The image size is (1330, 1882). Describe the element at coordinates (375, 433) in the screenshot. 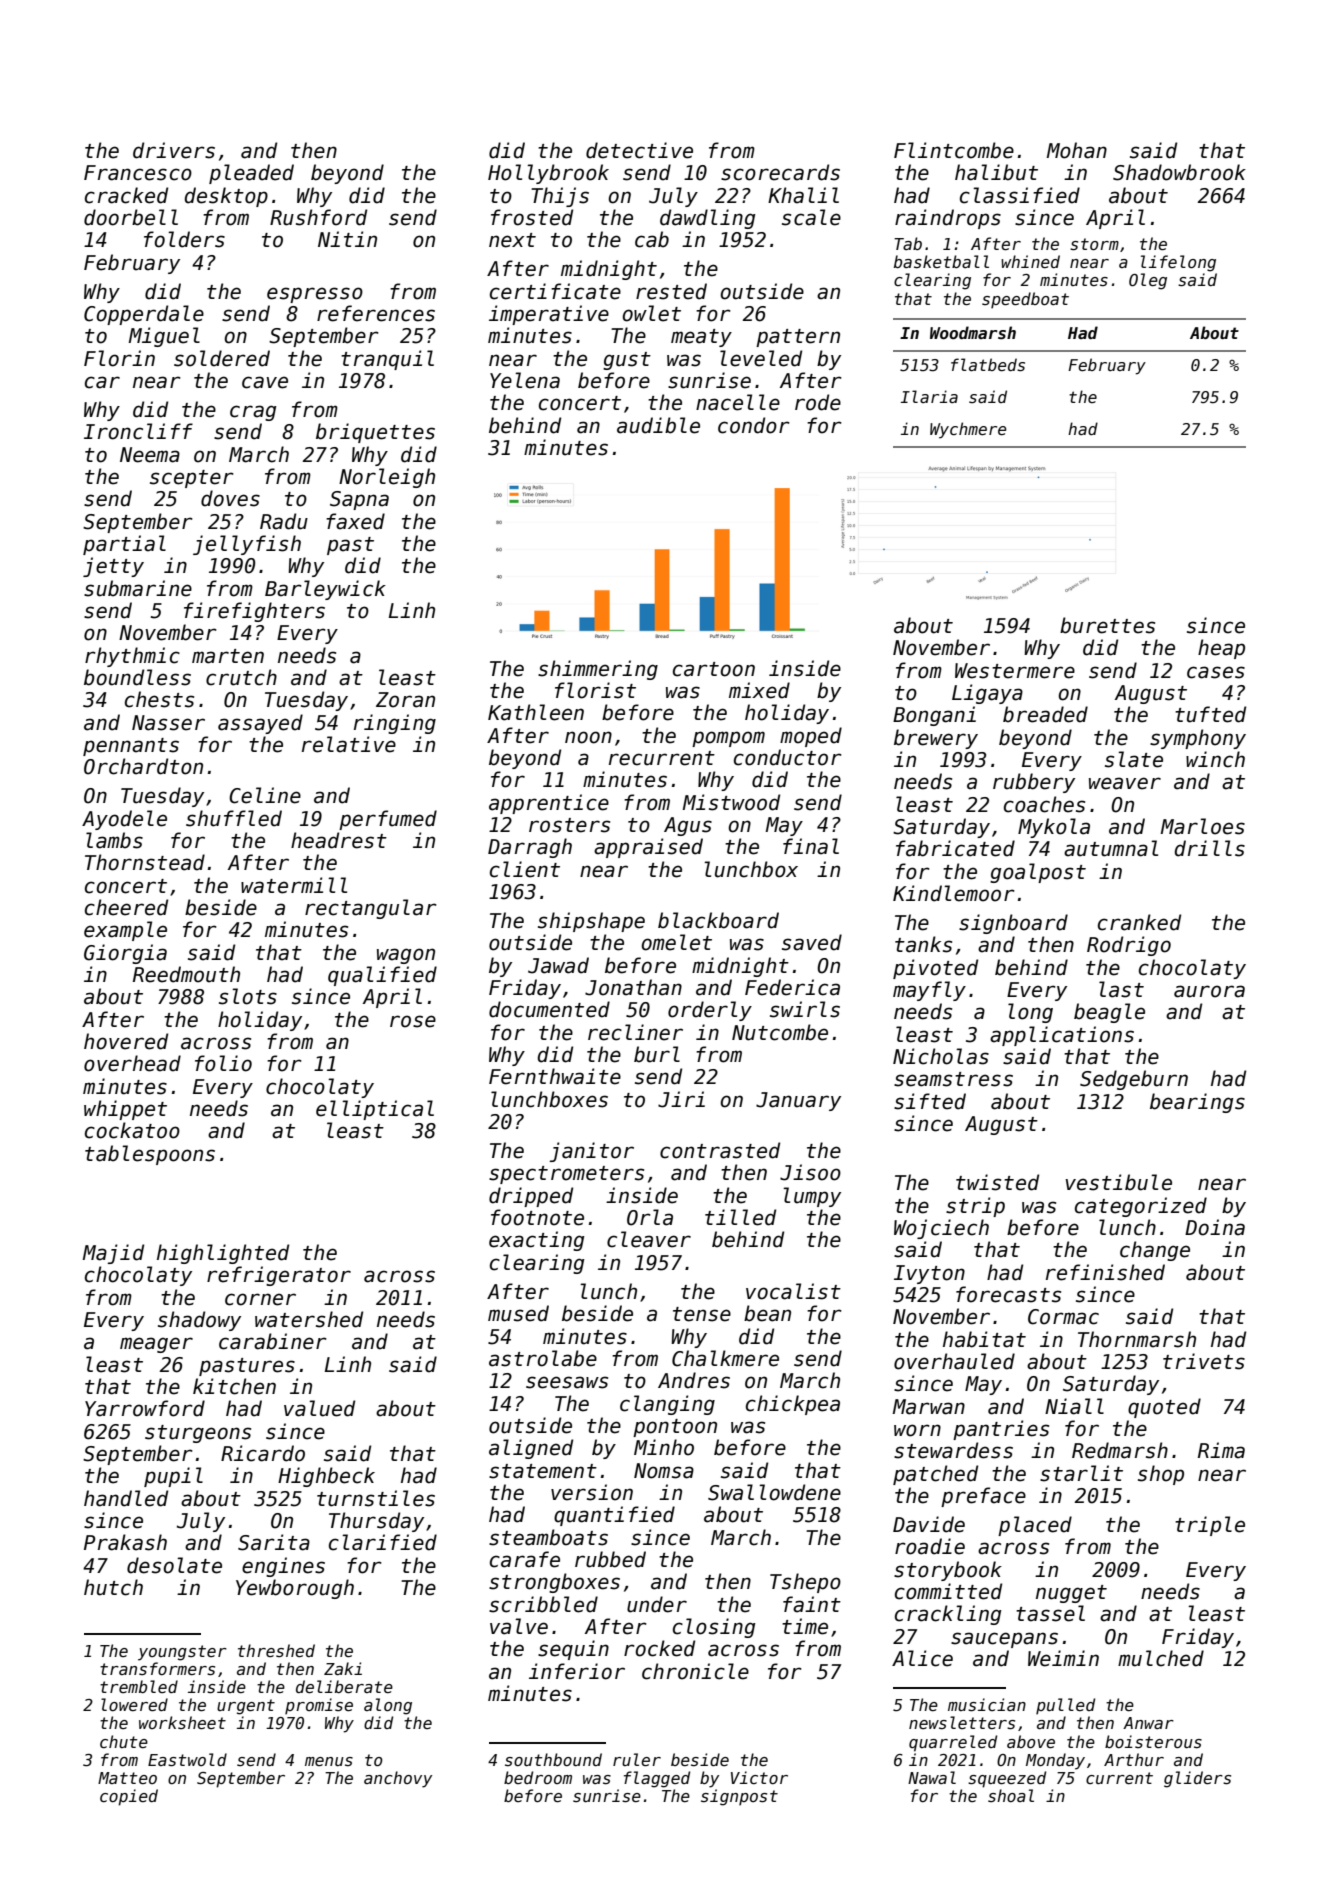

I see `briquettes` at that location.
